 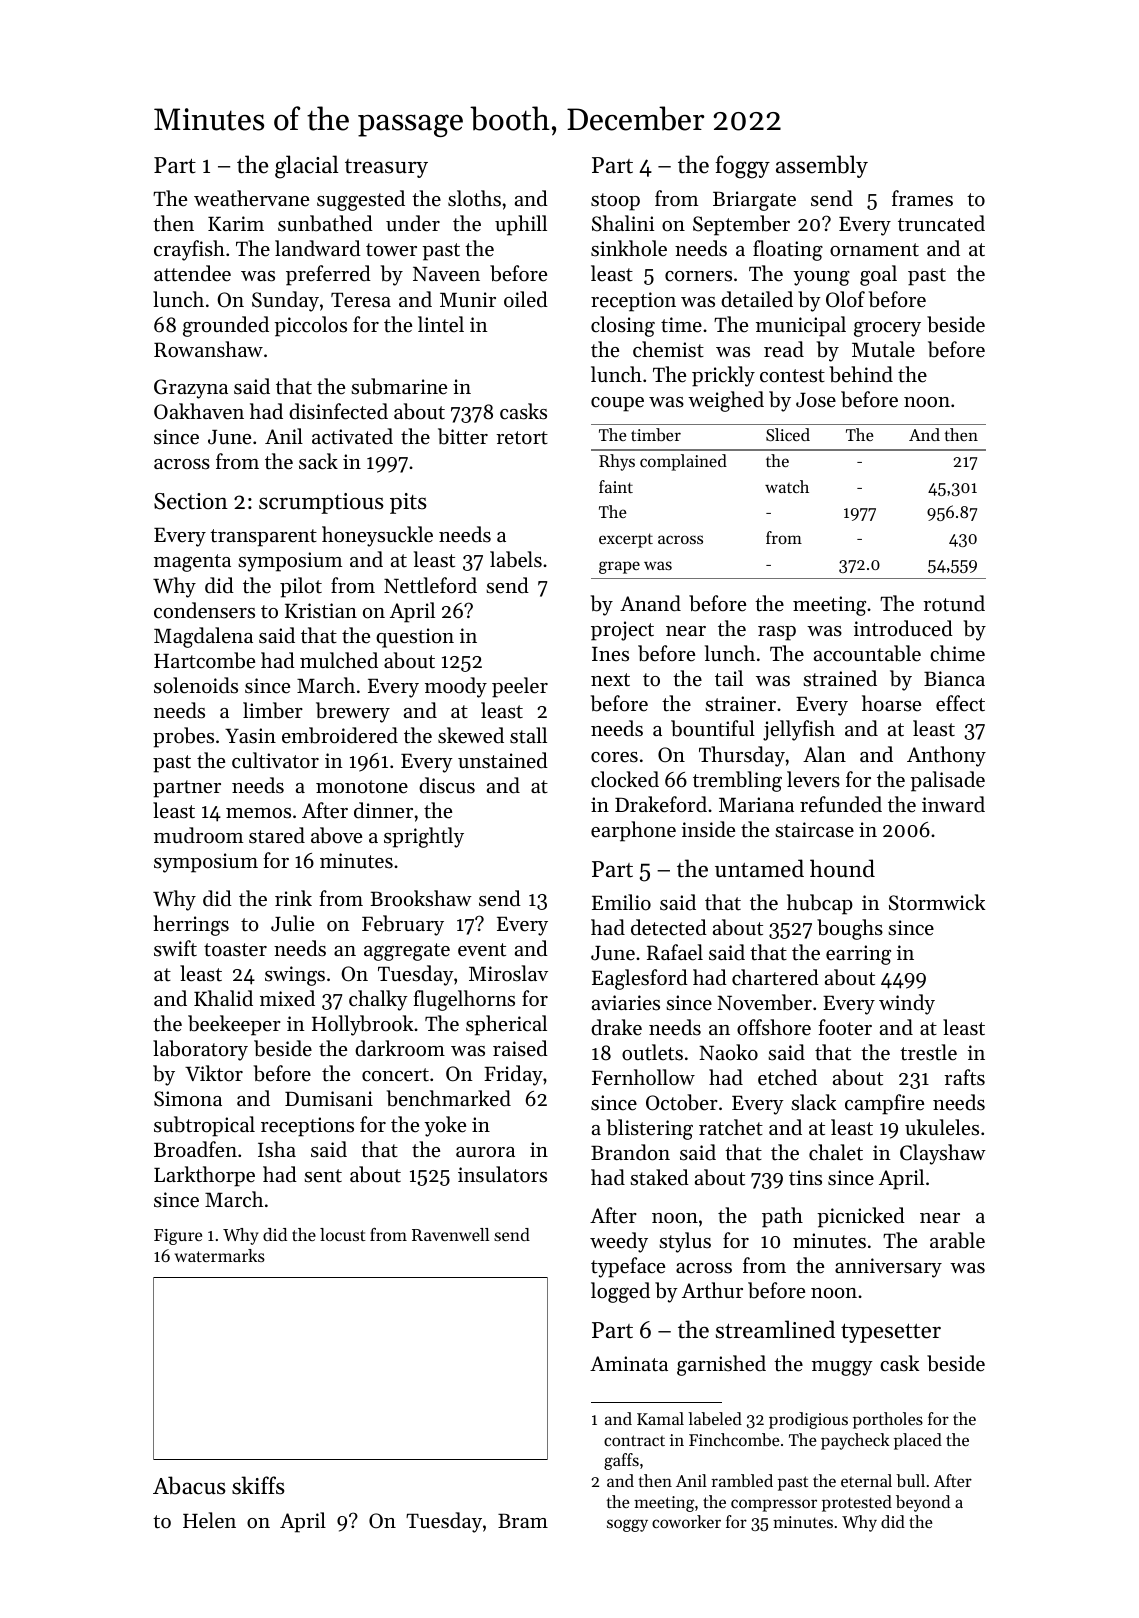 I want to click on frames, so click(x=922, y=198).
